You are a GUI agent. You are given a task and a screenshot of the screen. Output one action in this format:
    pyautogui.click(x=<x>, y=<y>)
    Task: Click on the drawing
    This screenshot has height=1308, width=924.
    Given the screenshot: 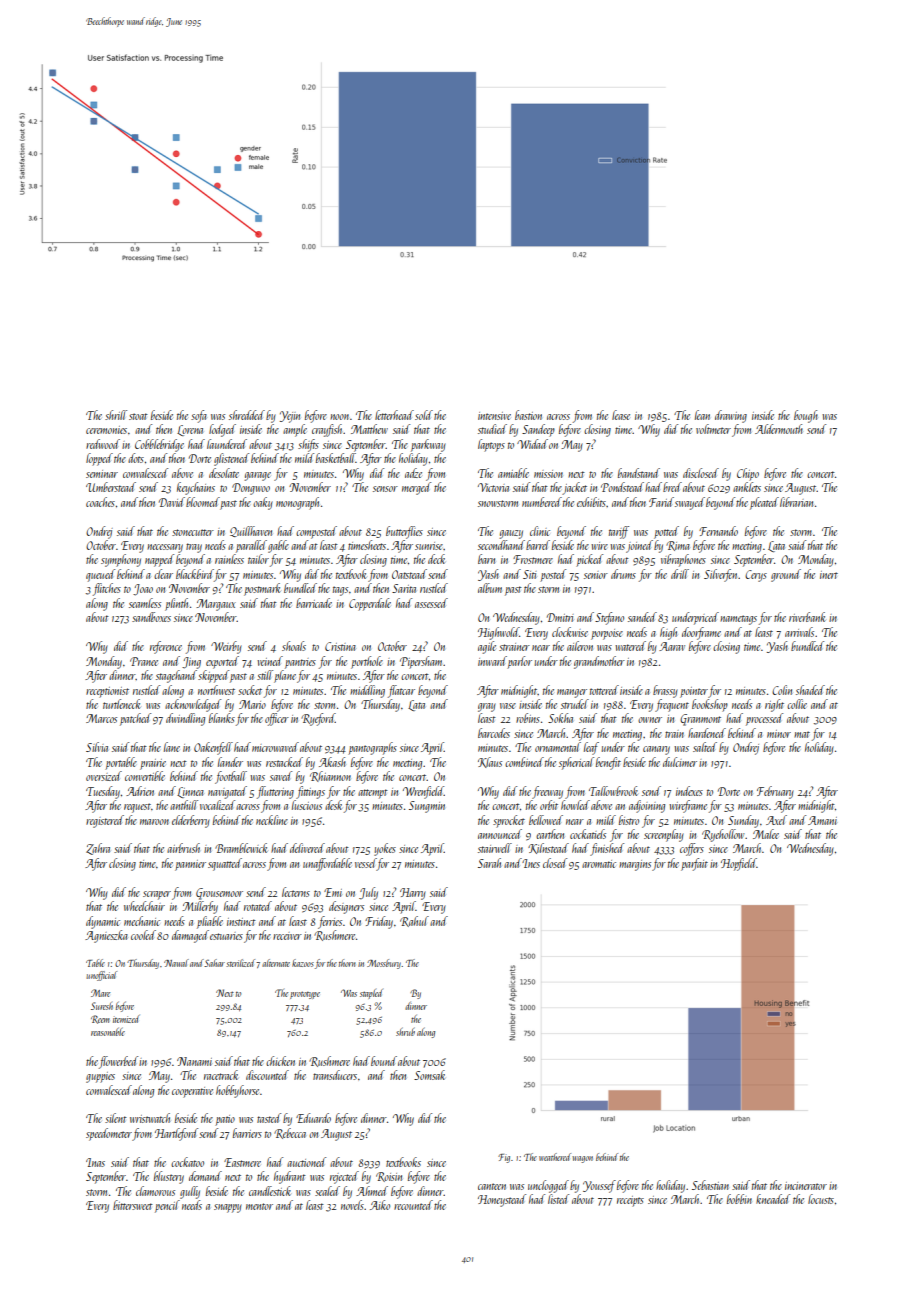 What is the action you would take?
    pyautogui.click(x=731, y=416)
